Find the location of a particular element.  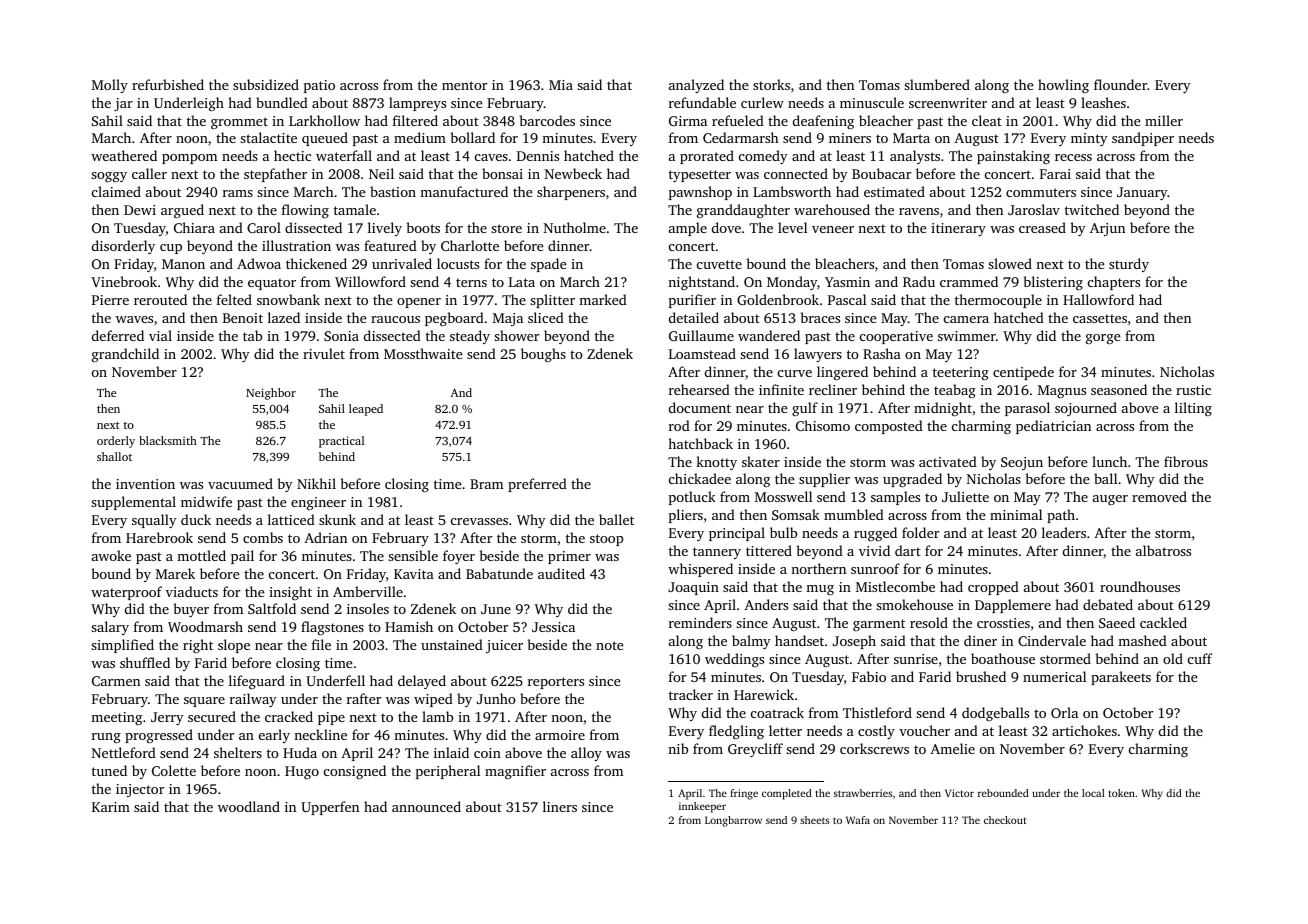

cuff is located at coordinates (1200, 658).
